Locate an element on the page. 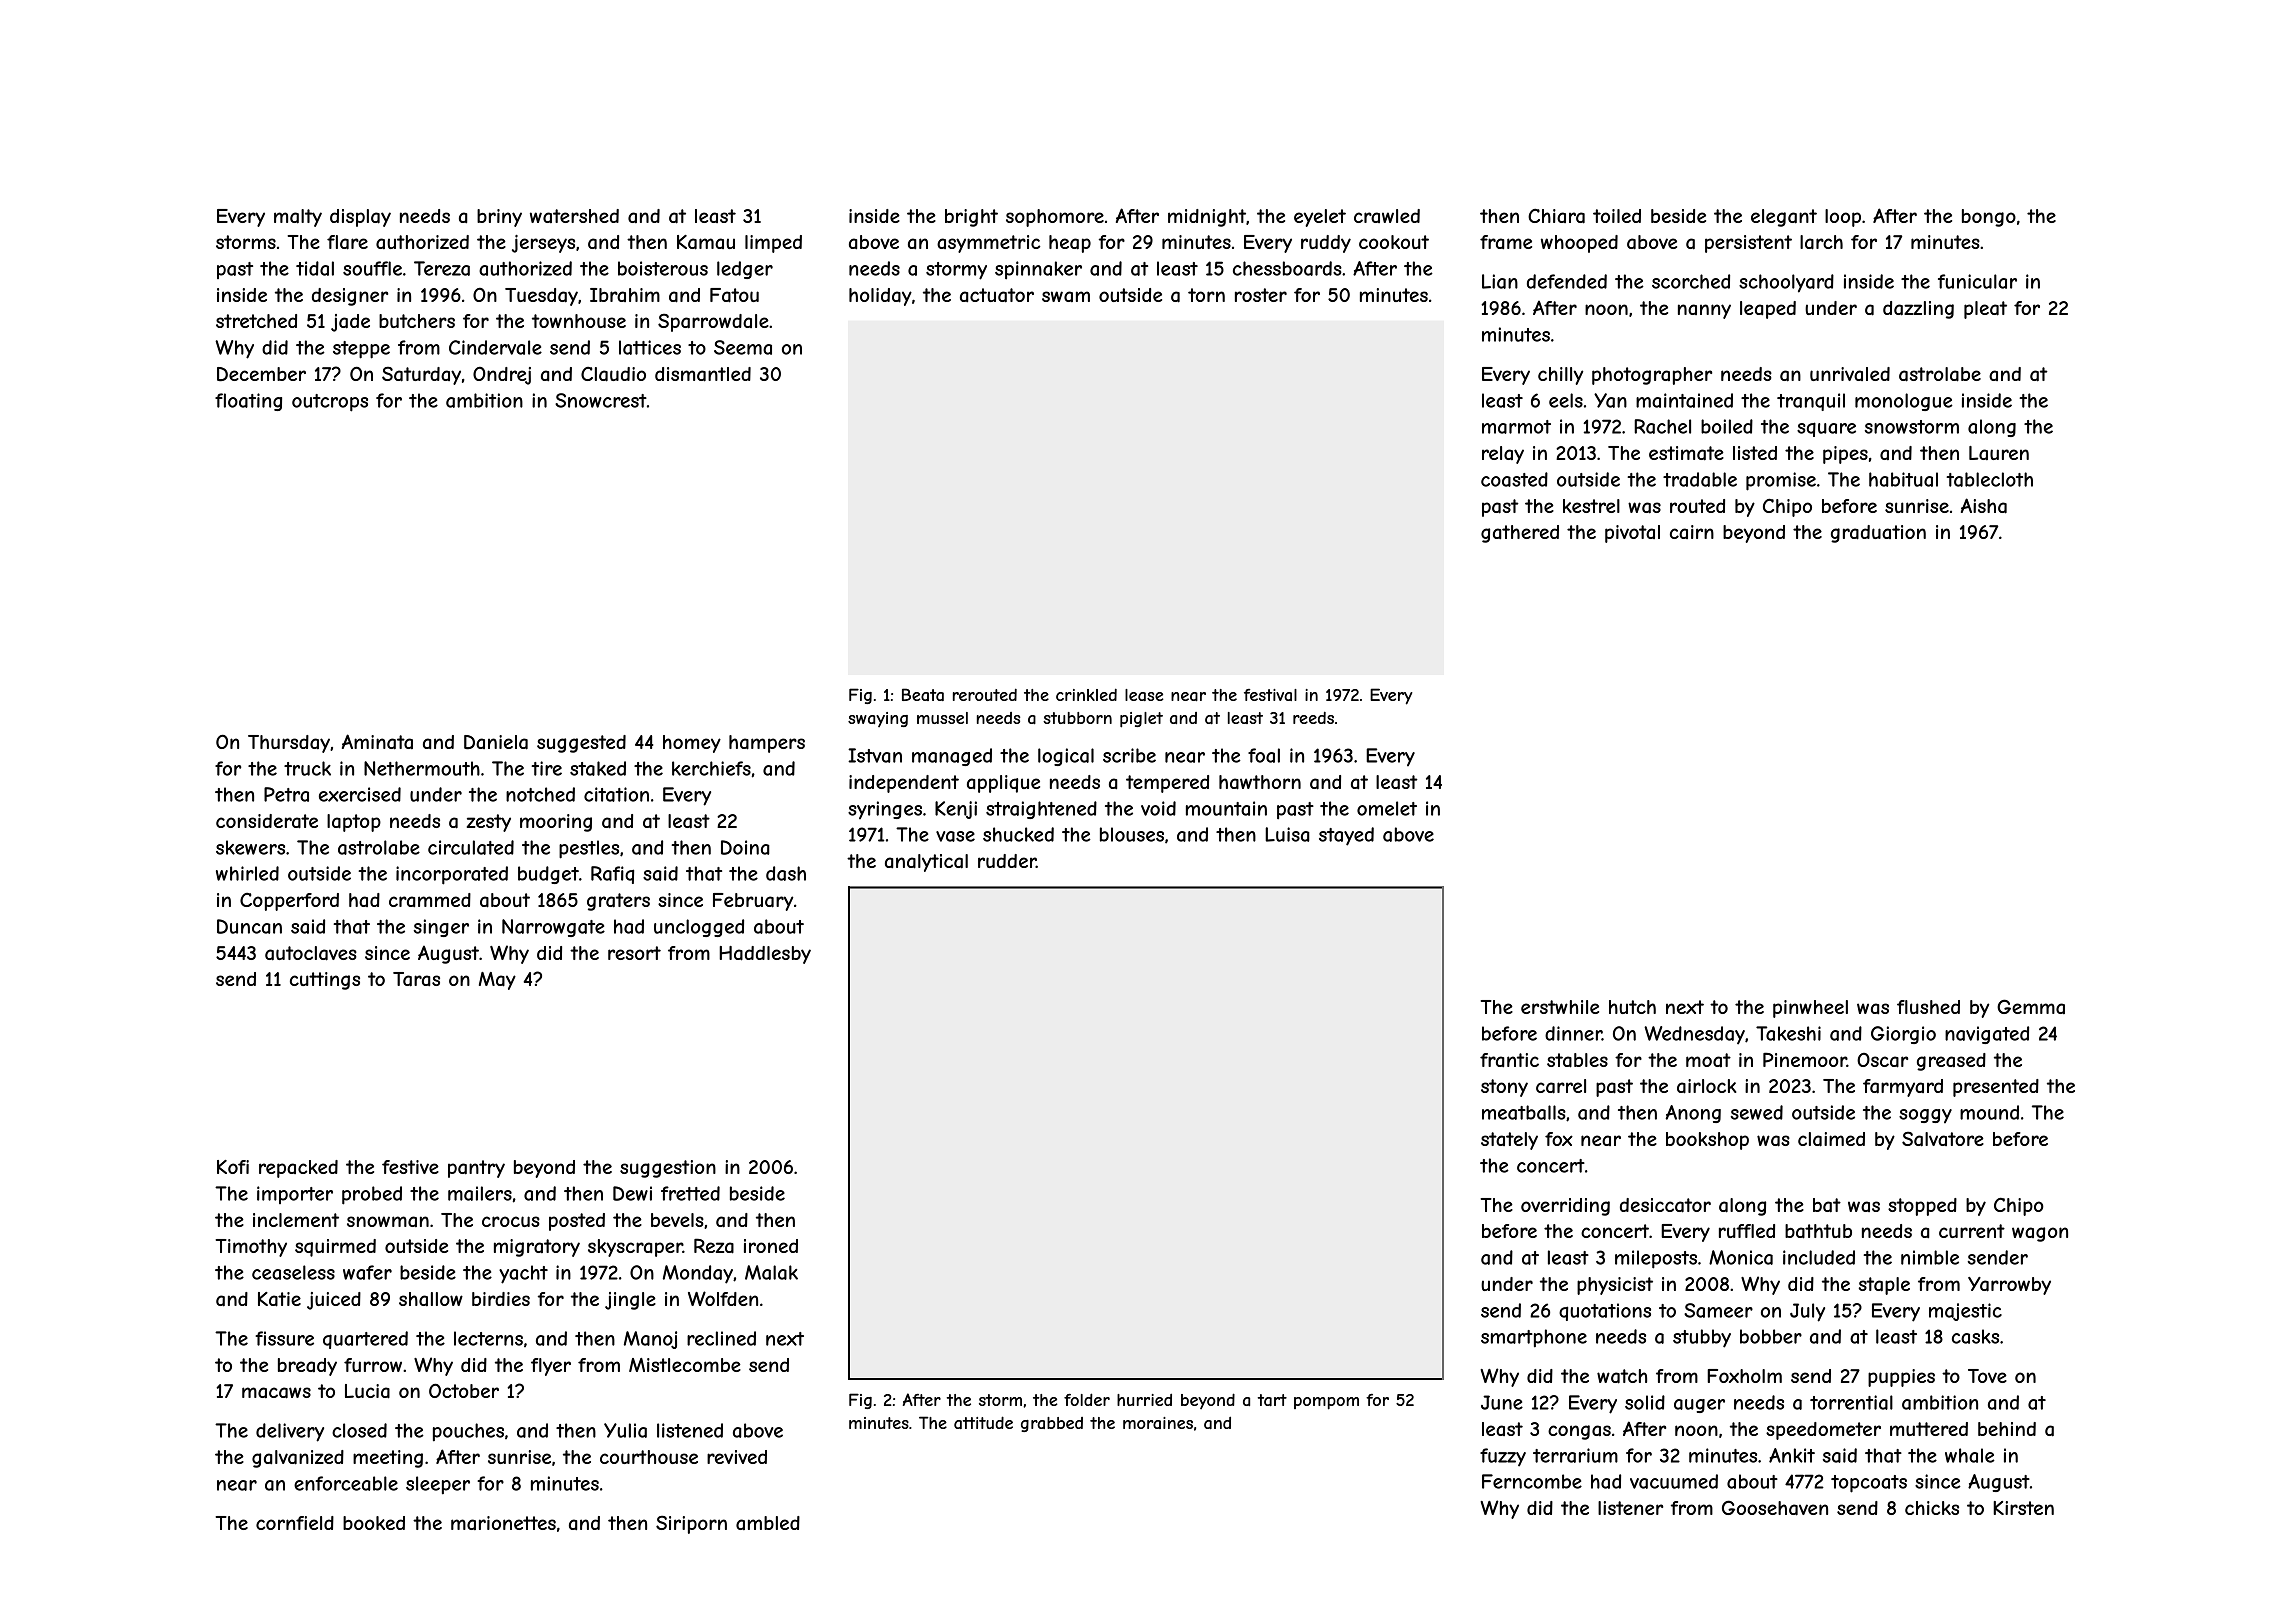 This page has height=1620, width=2292. flushed is located at coordinates (1928, 1007).
